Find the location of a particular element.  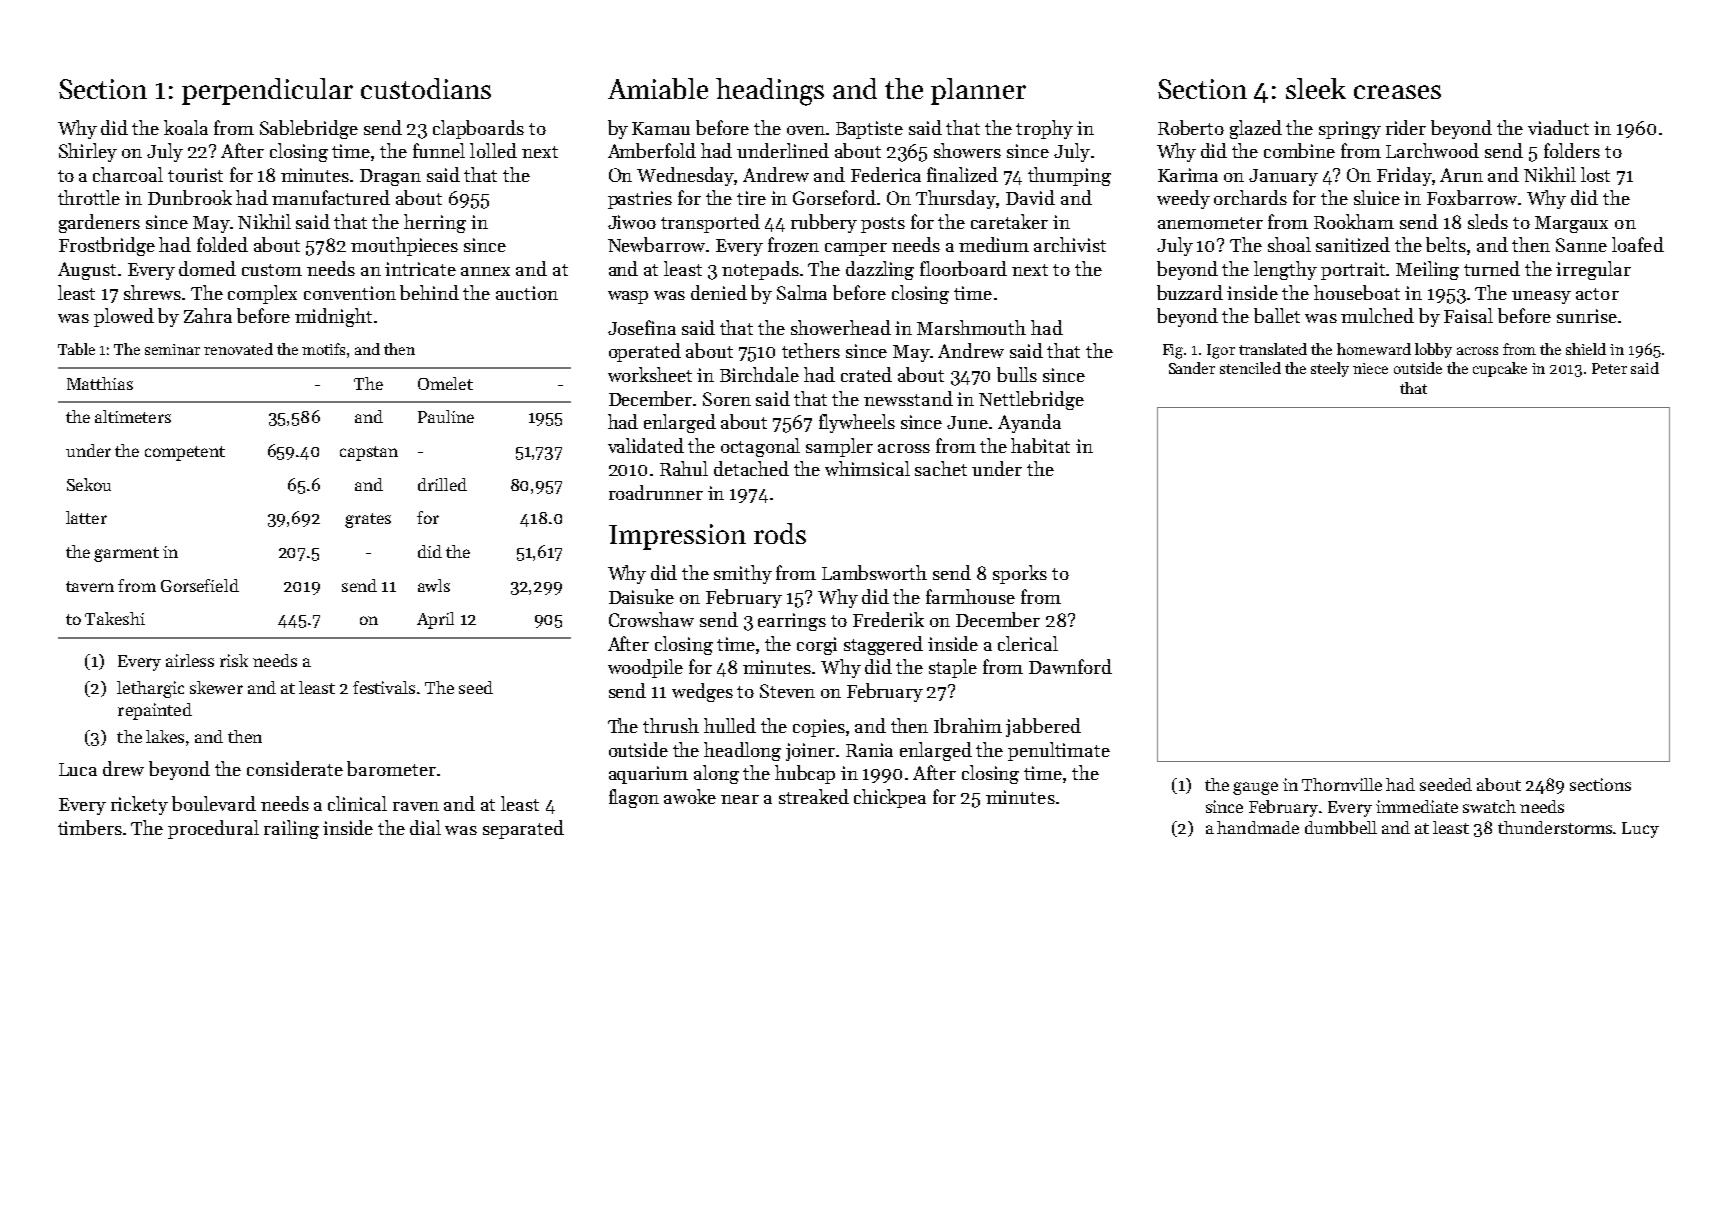

Igor is located at coordinates (1221, 351).
